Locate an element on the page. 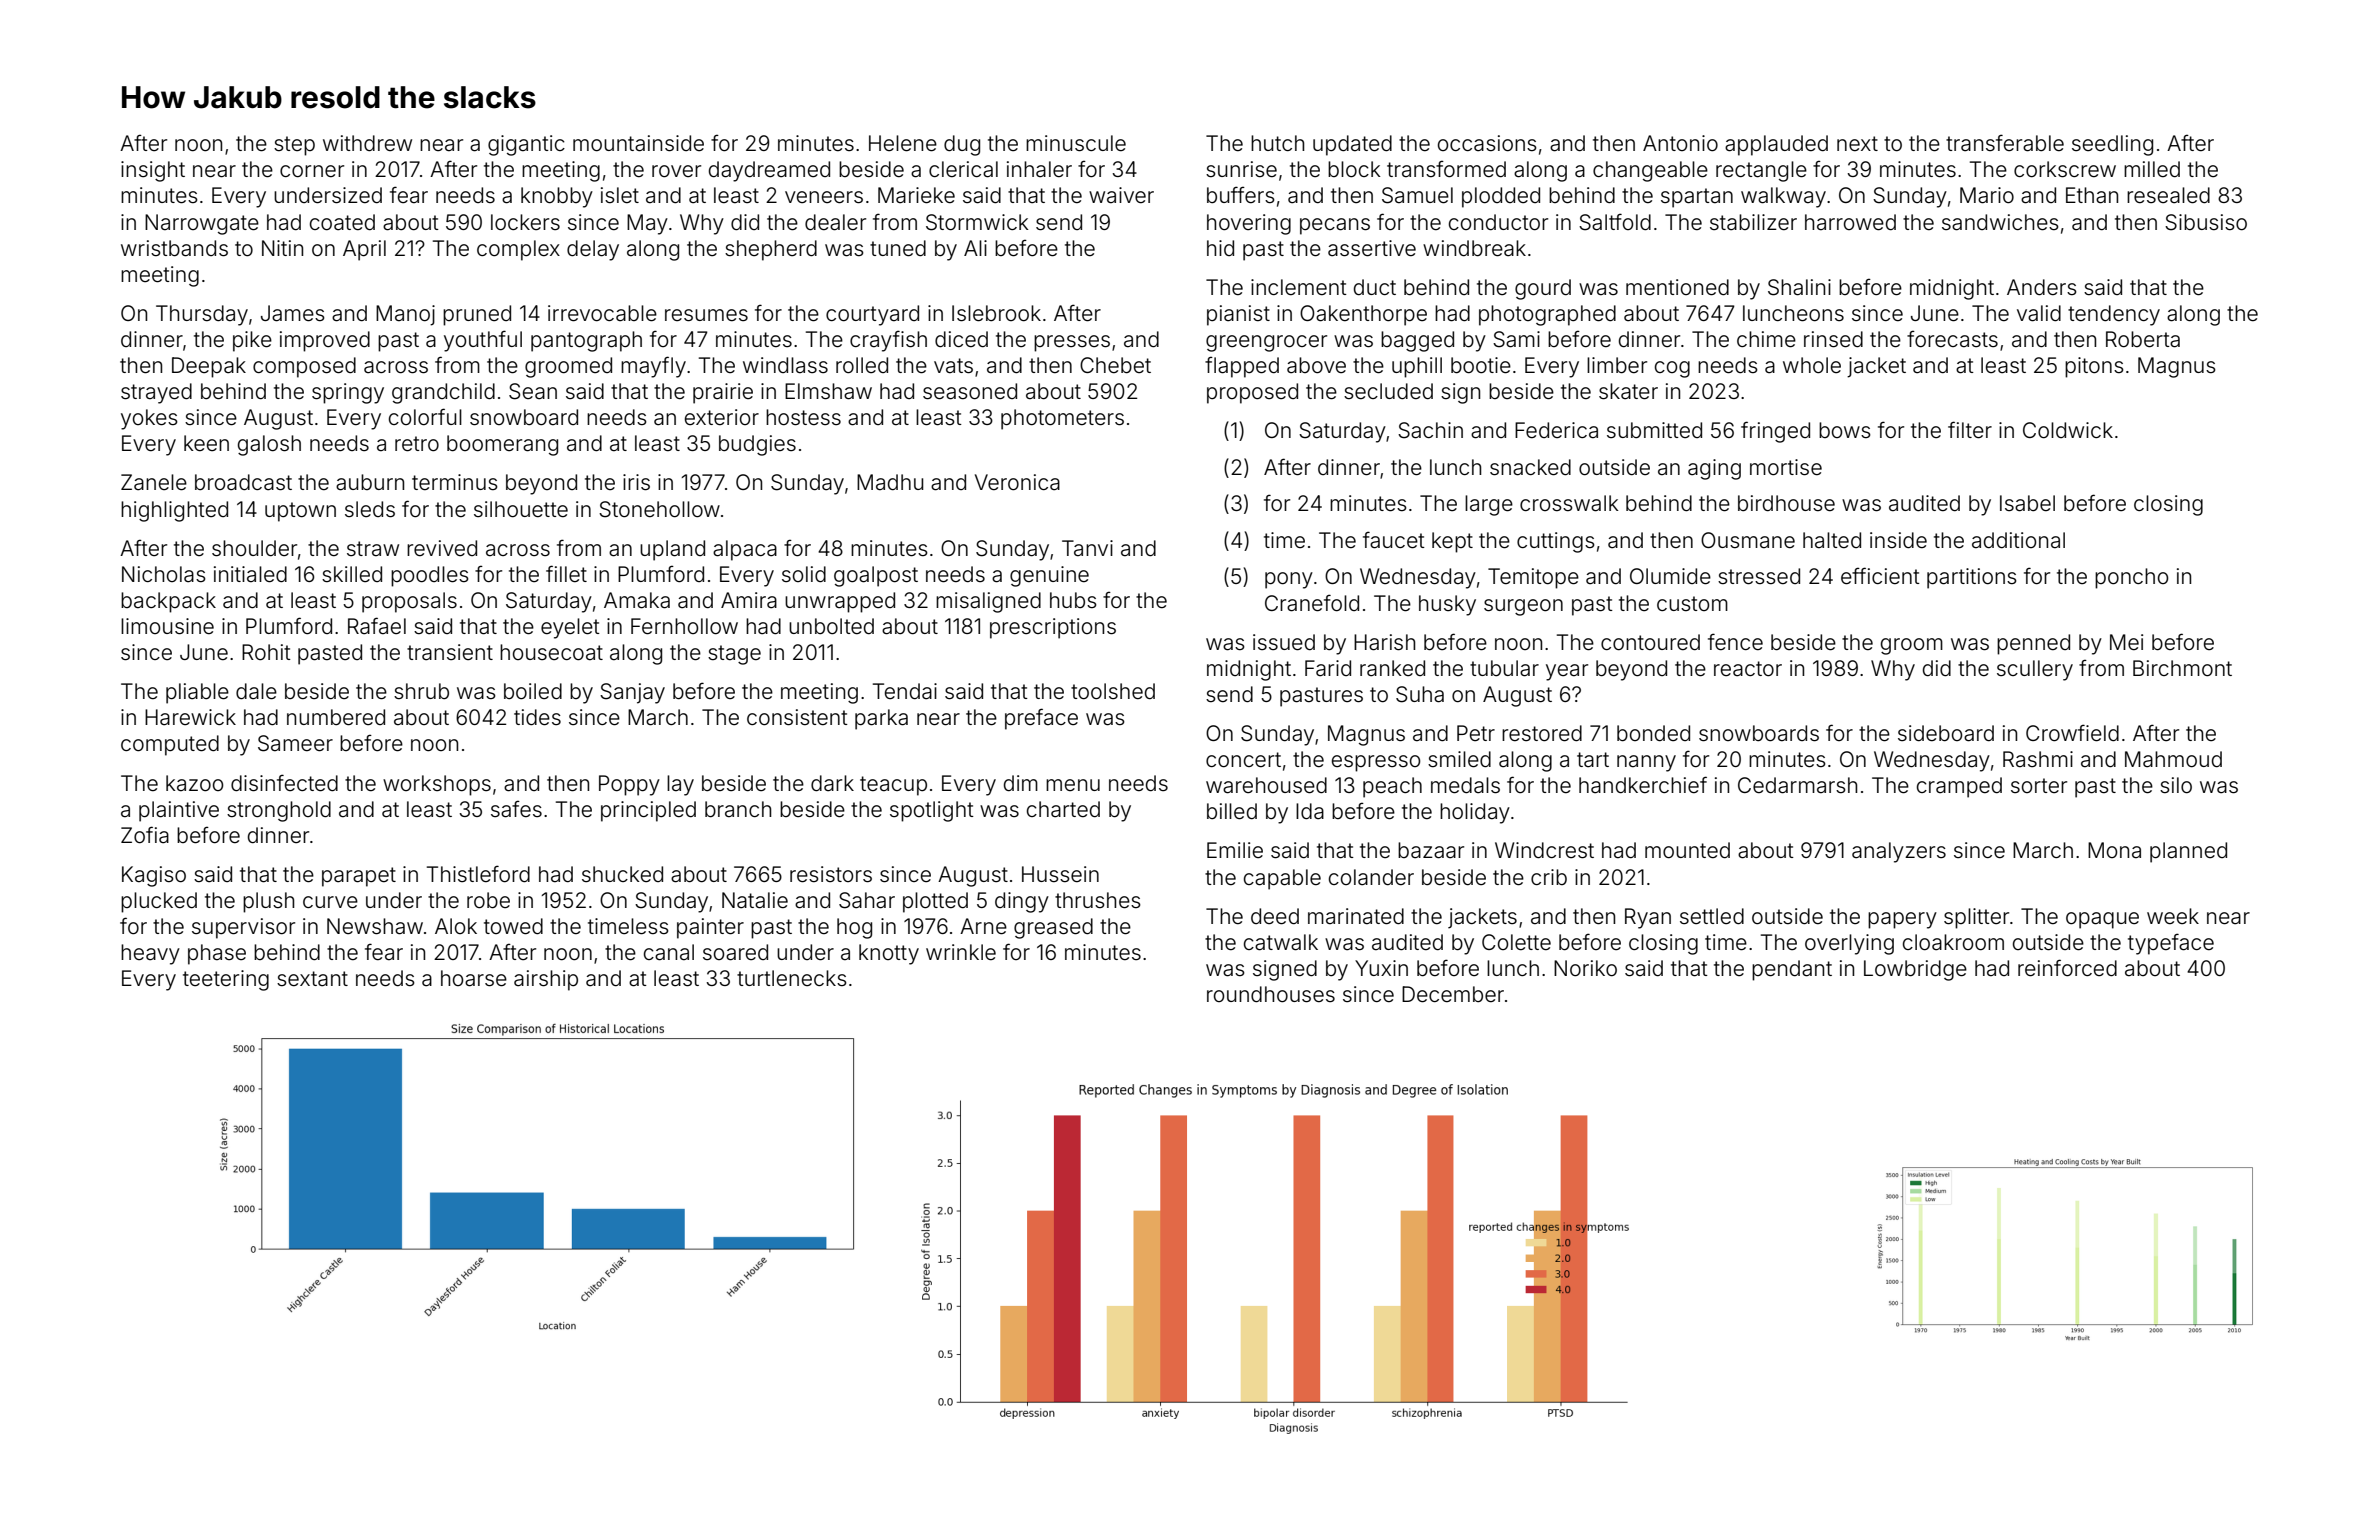  menu is located at coordinates (1073, 785).
